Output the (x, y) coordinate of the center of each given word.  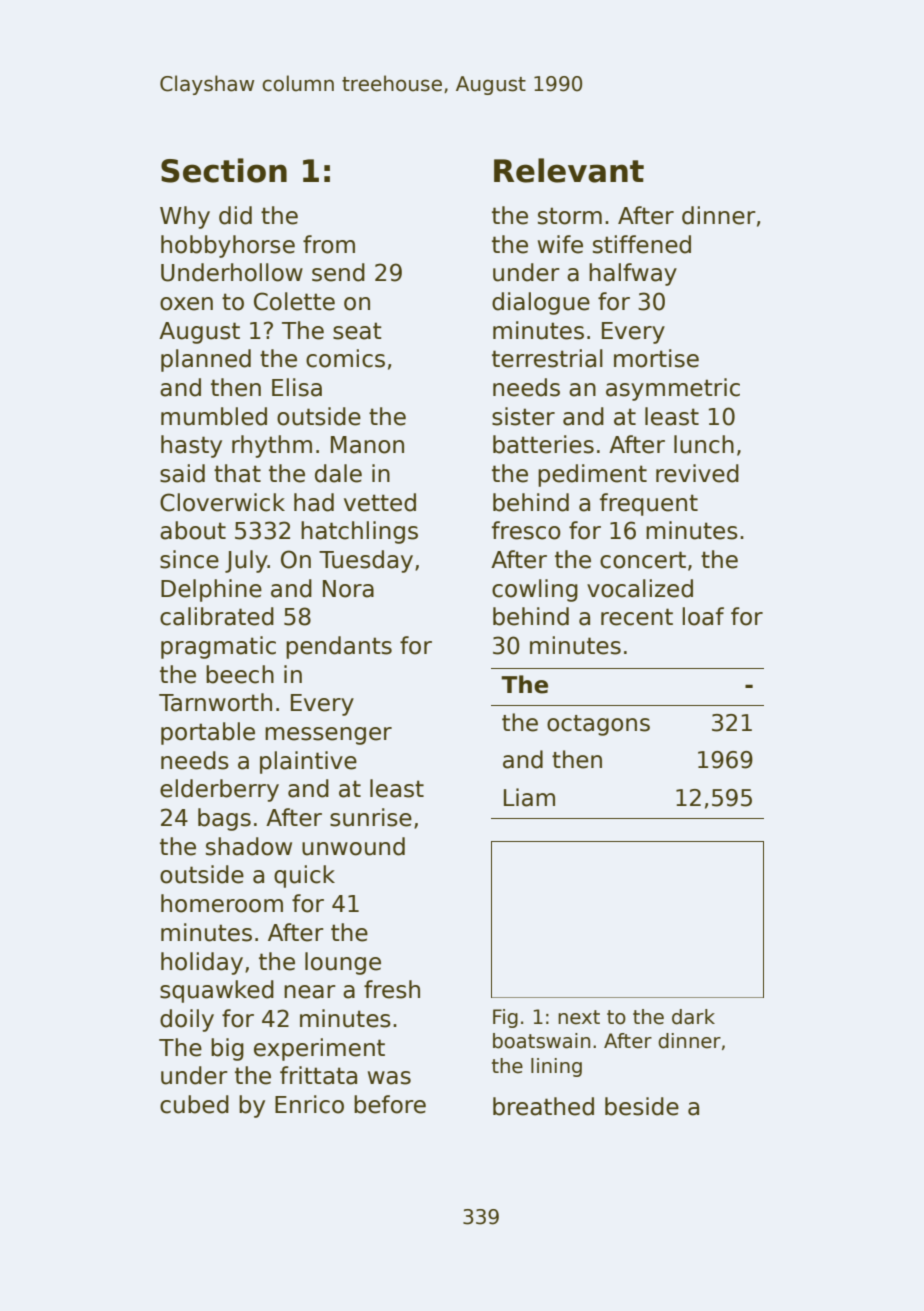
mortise (656, 358)
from (329, 244)
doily (187, 1020)
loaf (703, 616)
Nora (348, 589)
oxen (186, 304)
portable (208, 733)
